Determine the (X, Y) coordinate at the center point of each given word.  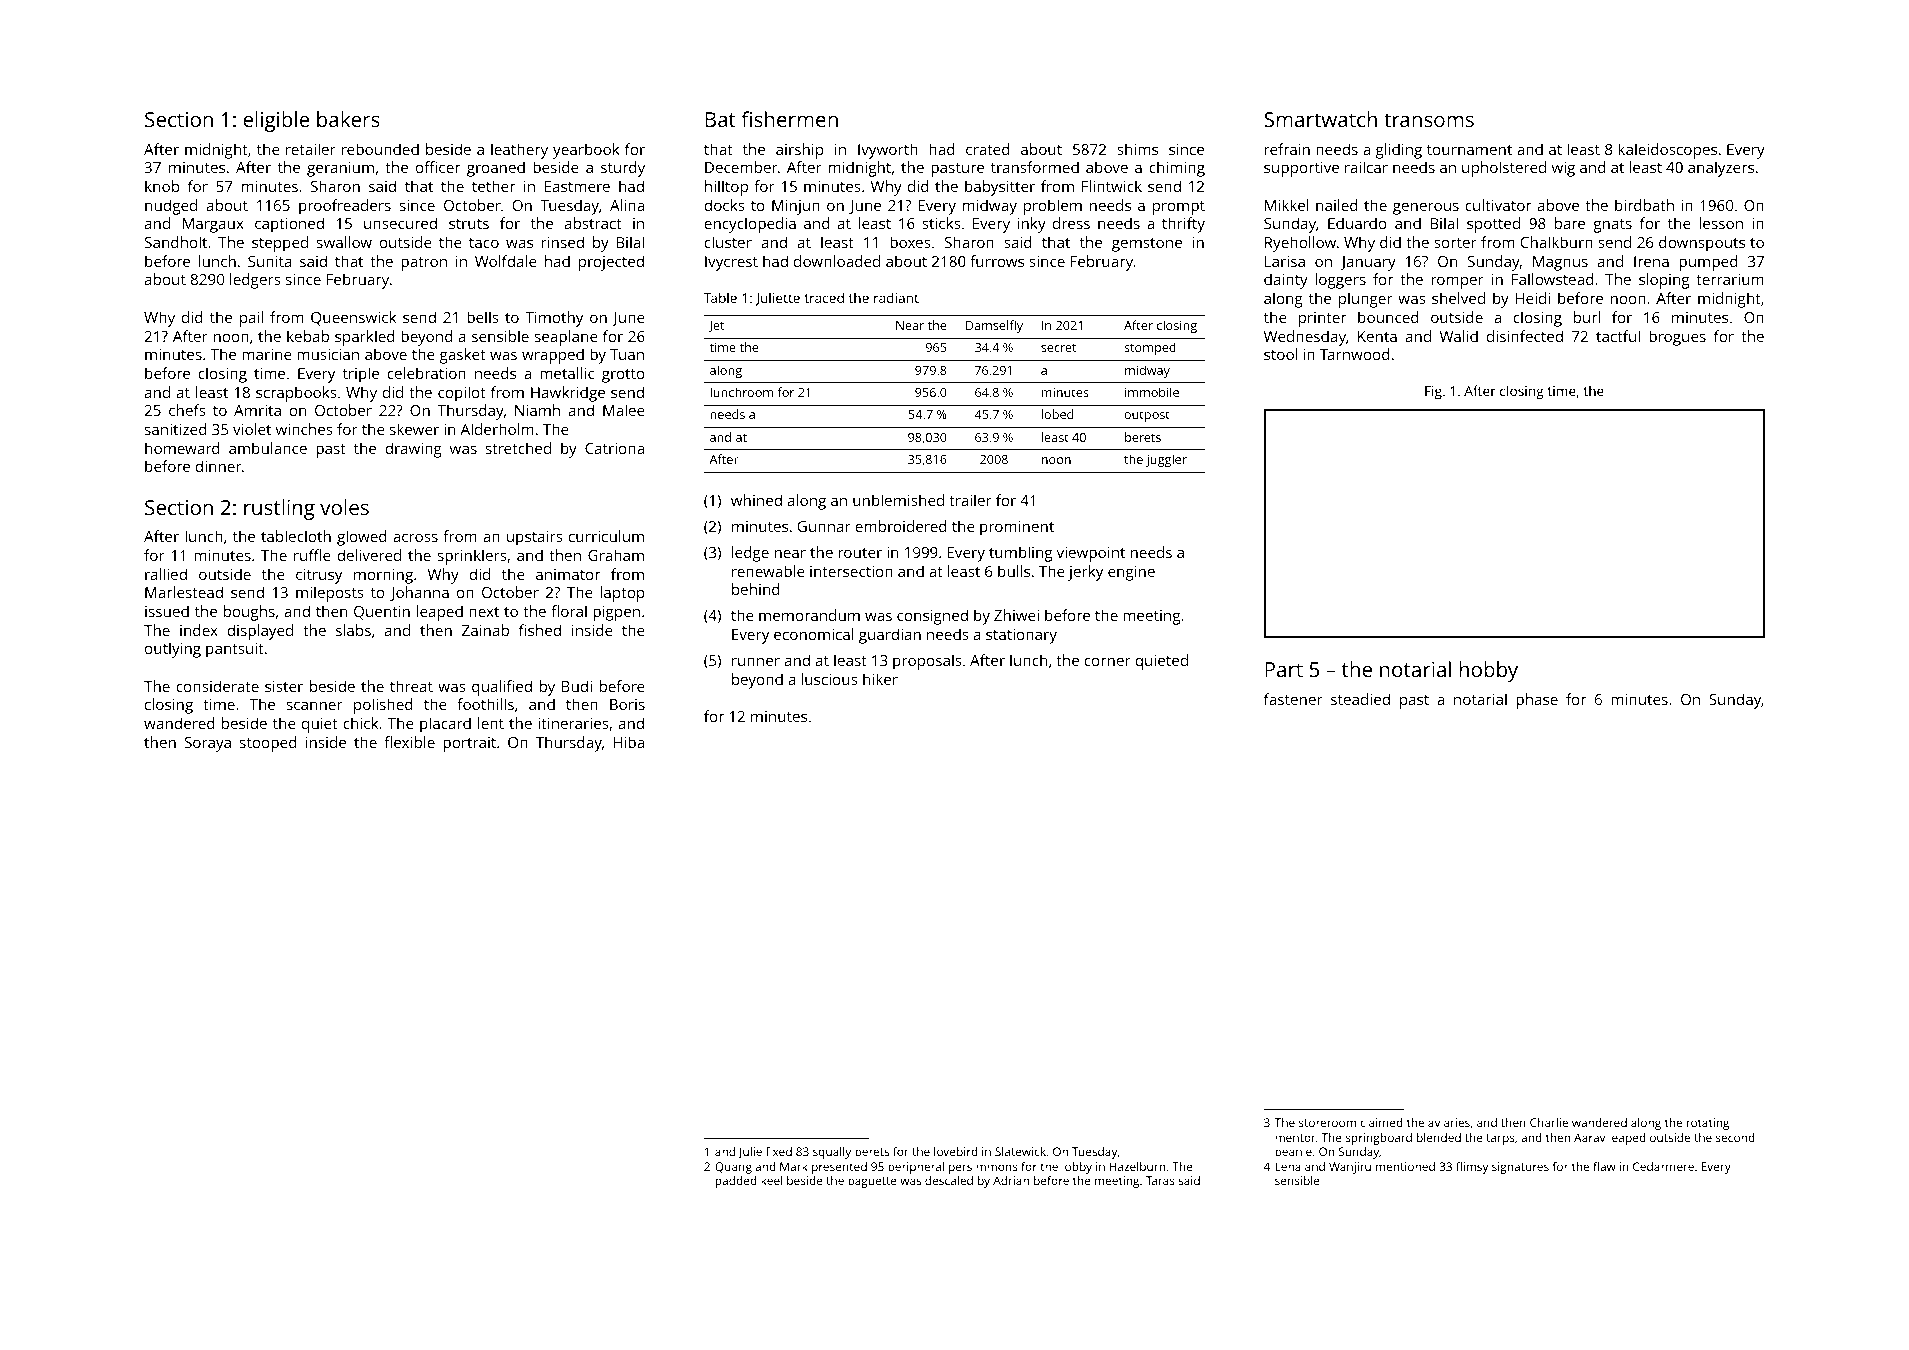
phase (1537, 701)
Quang (733, 1168)
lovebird (956, 1151)
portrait (469, 744)
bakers (348, 119)
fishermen (789, 119)
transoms (1429, 120)
